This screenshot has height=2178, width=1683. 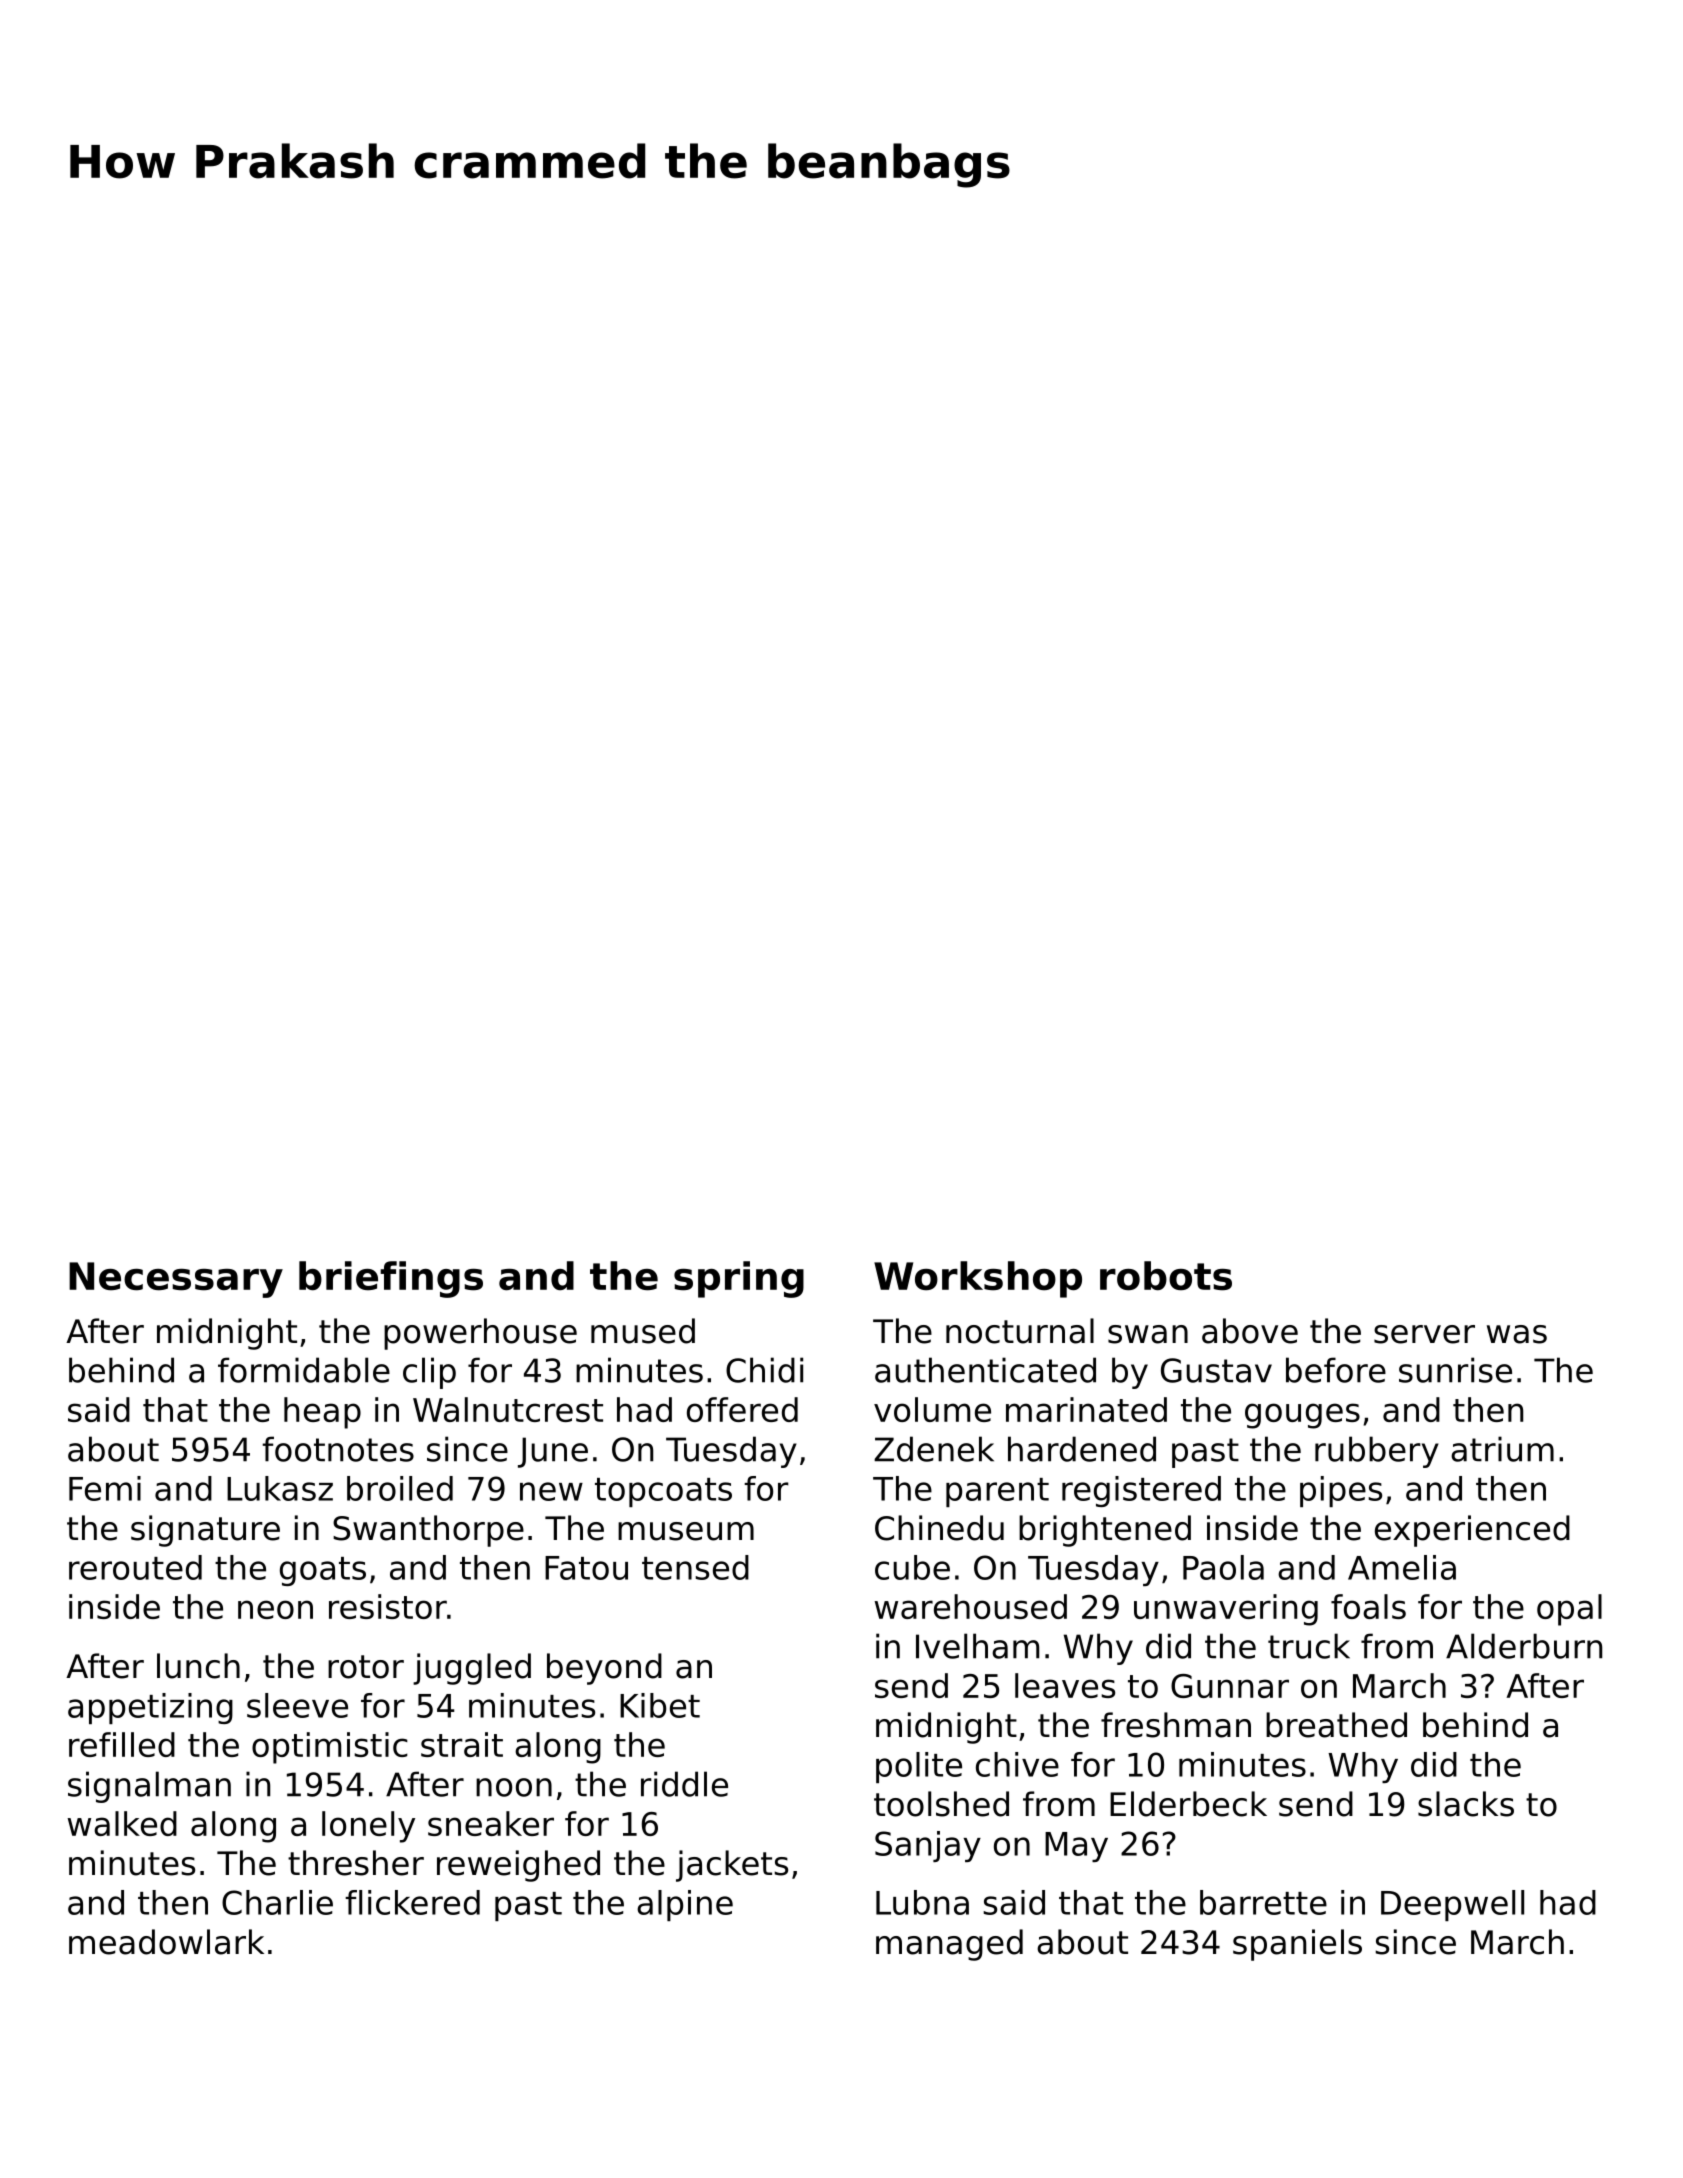 What do you see at coordinates (1176, 1725) in the screenshot?
I see `freshman` at bounding box center [1176, 1725].
